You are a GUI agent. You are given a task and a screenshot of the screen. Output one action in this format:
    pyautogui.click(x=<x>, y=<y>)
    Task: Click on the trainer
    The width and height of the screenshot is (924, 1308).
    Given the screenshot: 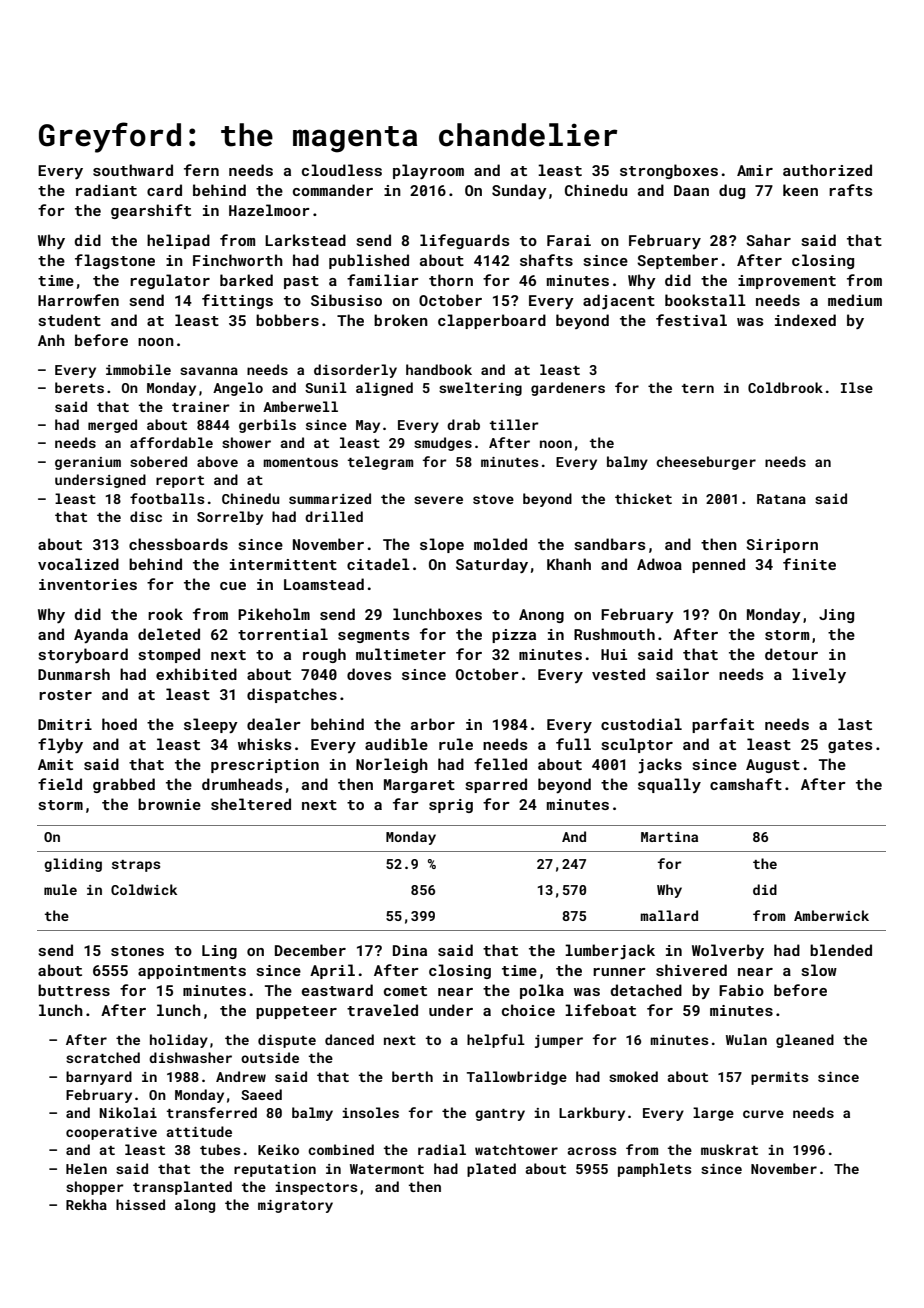 What is the action you would take?
    pyautogui.click(x=201, y=407)
